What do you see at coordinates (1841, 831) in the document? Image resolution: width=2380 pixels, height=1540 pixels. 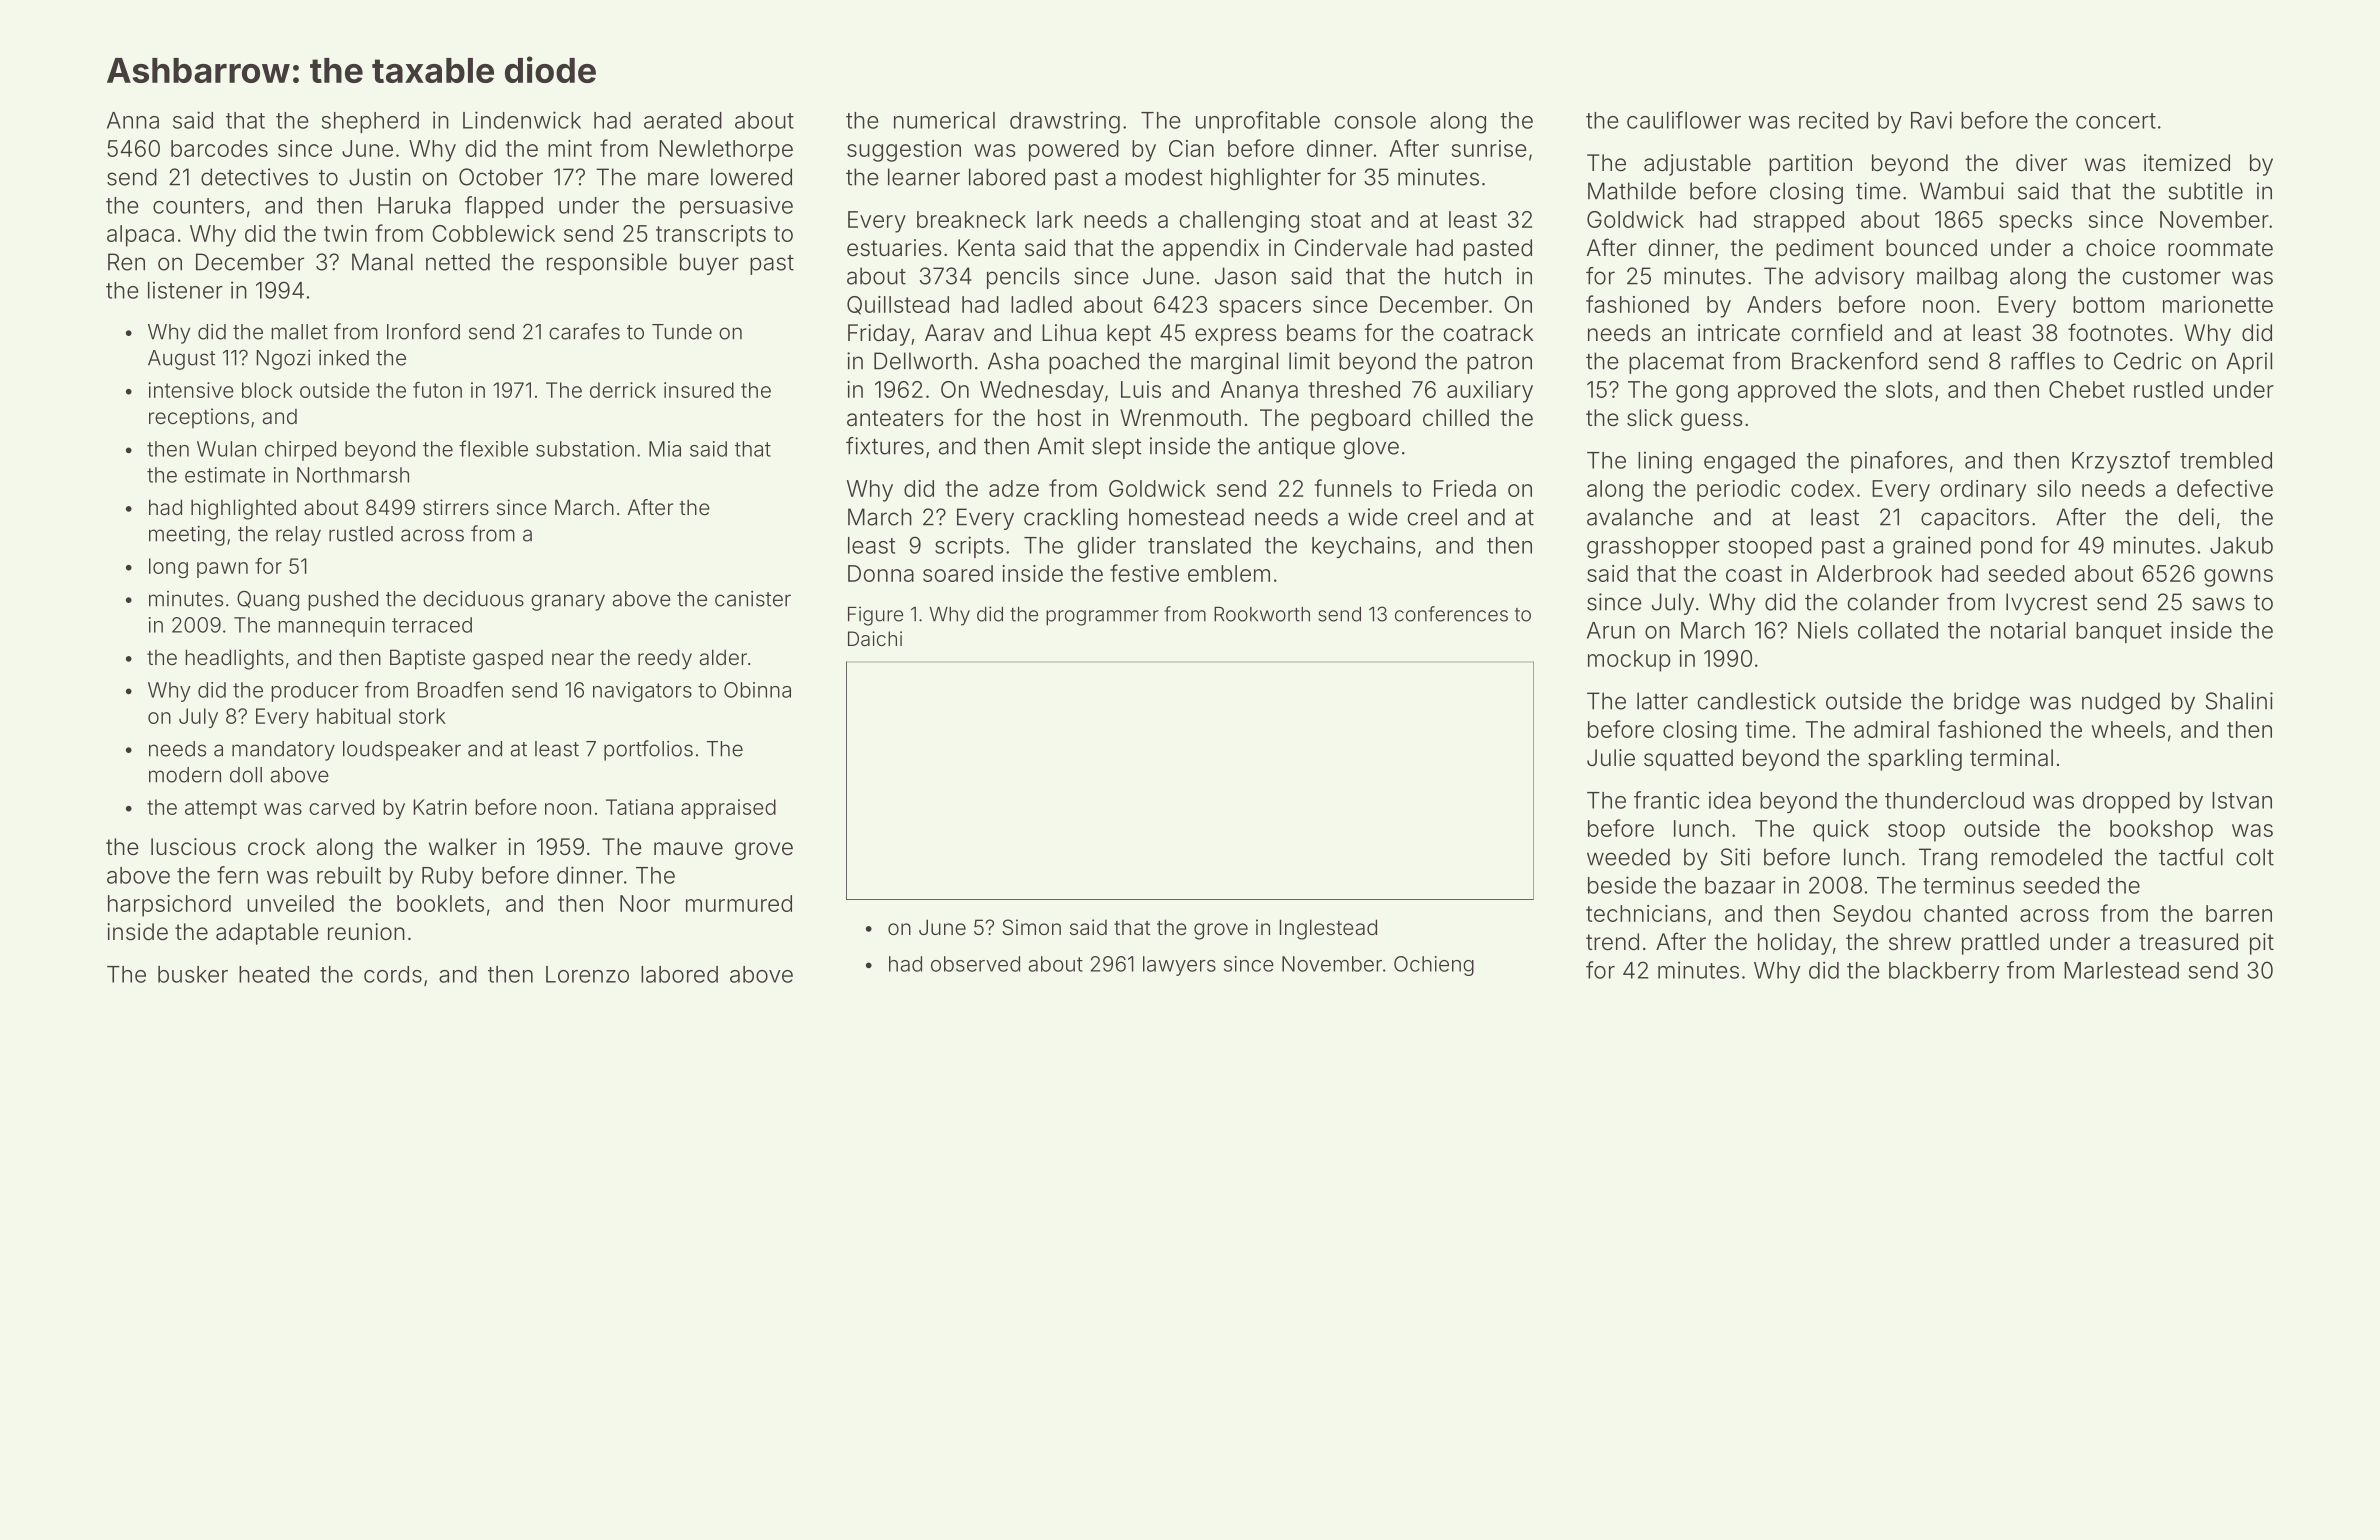 I see `quick` at bounding box center [1841, 831].
